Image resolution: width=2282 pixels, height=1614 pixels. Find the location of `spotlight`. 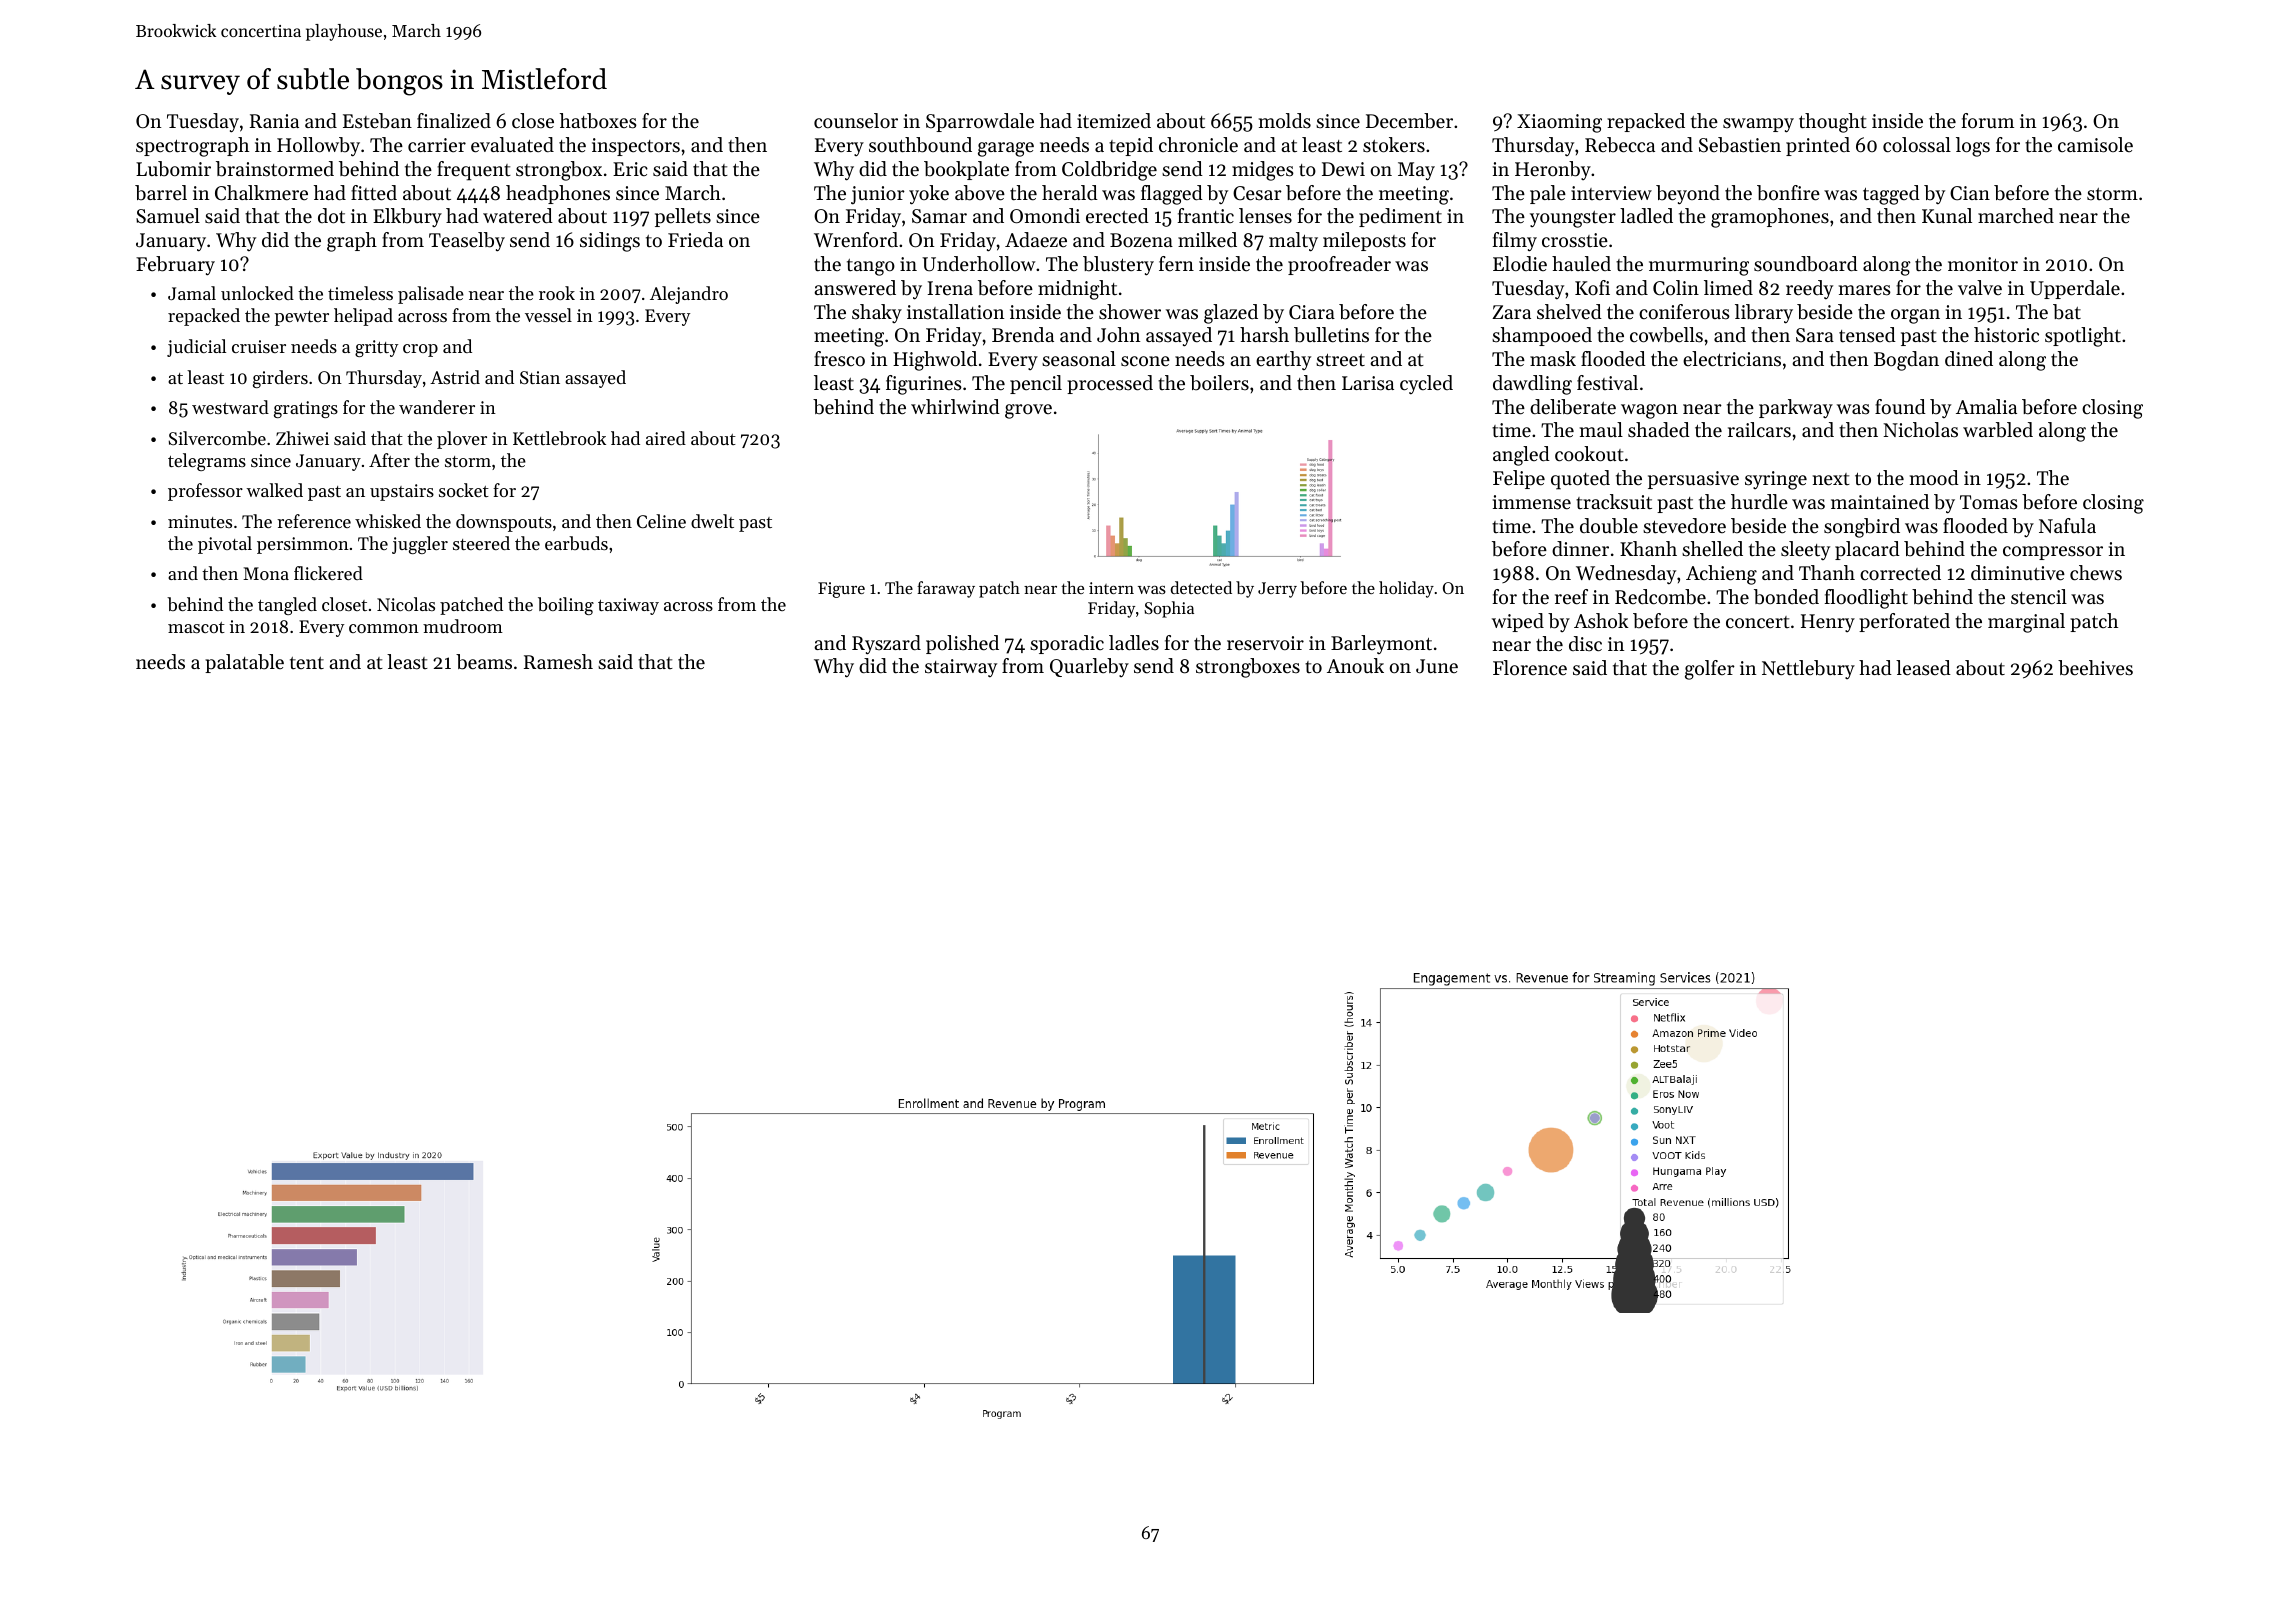

spotlight is located at coordinates (2083, 337).
